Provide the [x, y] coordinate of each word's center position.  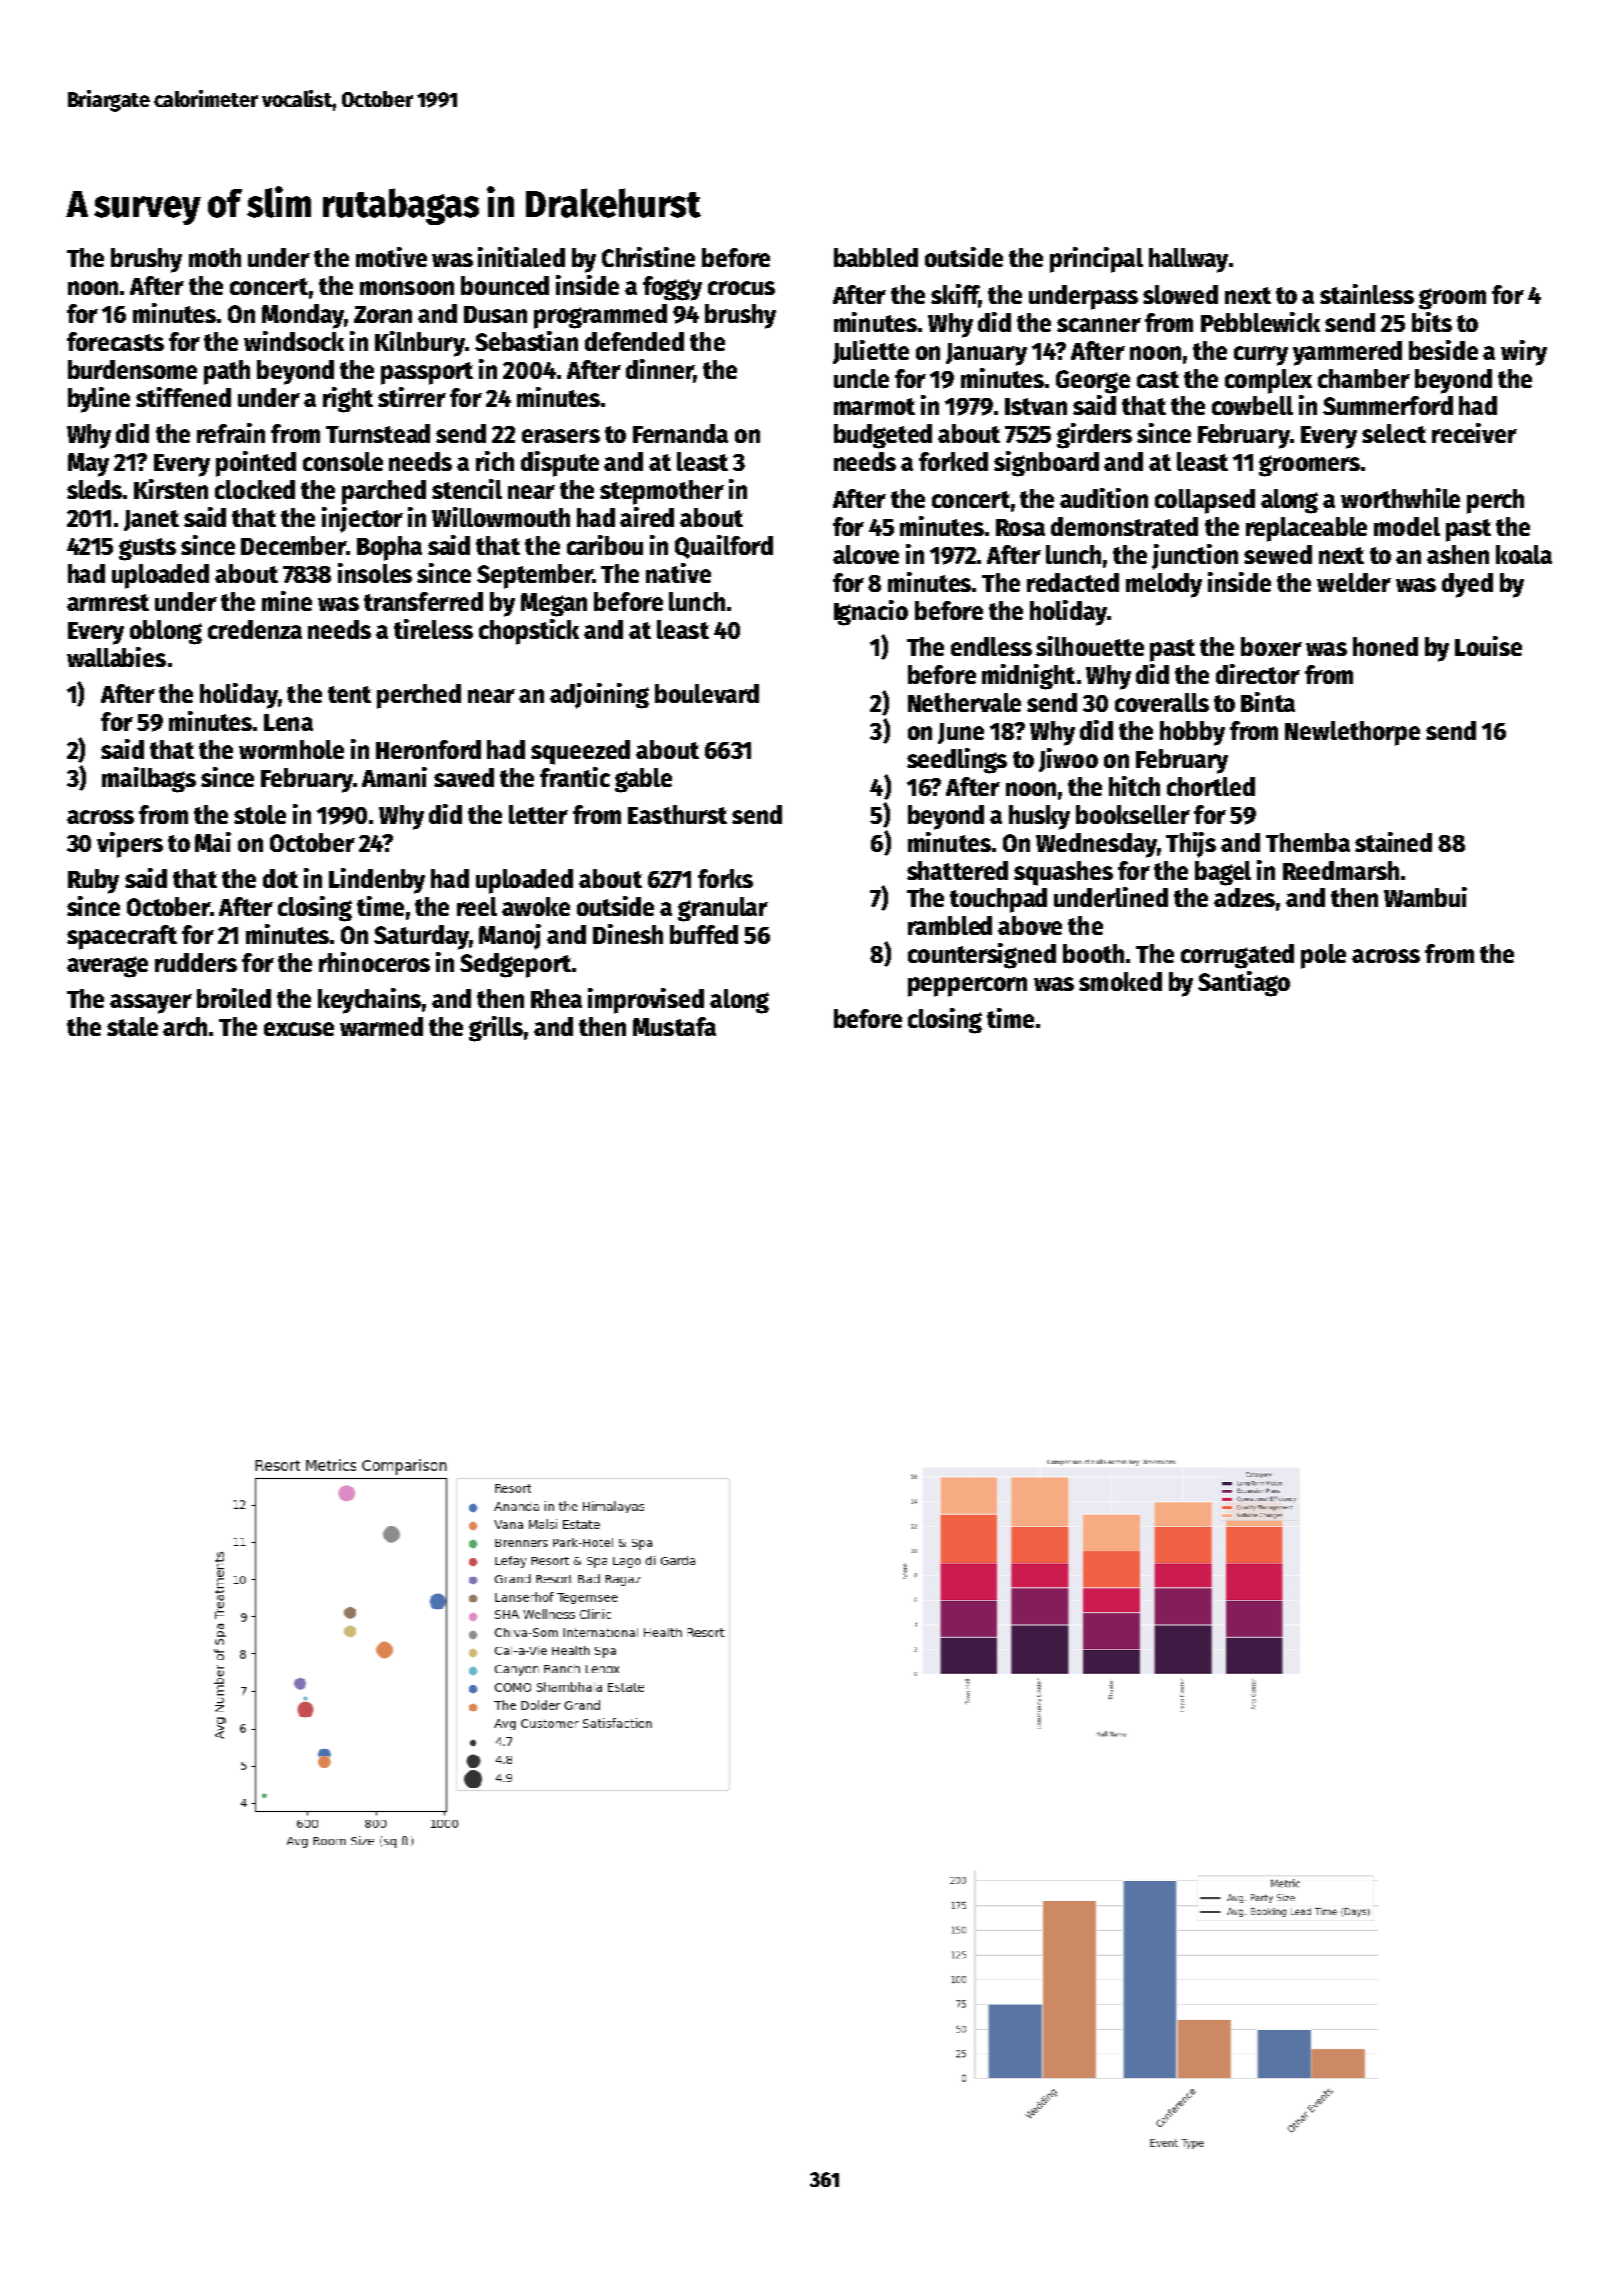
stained [1393, 842]
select [1394, 433]
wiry [1524, 353]
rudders [196, 962]
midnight [1028, 677]
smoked [1120, 981]
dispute [560, 464]
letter [538, 814]
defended [634, 341]
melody [1164, 585]
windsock [294, 341]
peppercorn [967, 987]
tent [349, 694]
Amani [394, 777]
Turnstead [378, 433]
